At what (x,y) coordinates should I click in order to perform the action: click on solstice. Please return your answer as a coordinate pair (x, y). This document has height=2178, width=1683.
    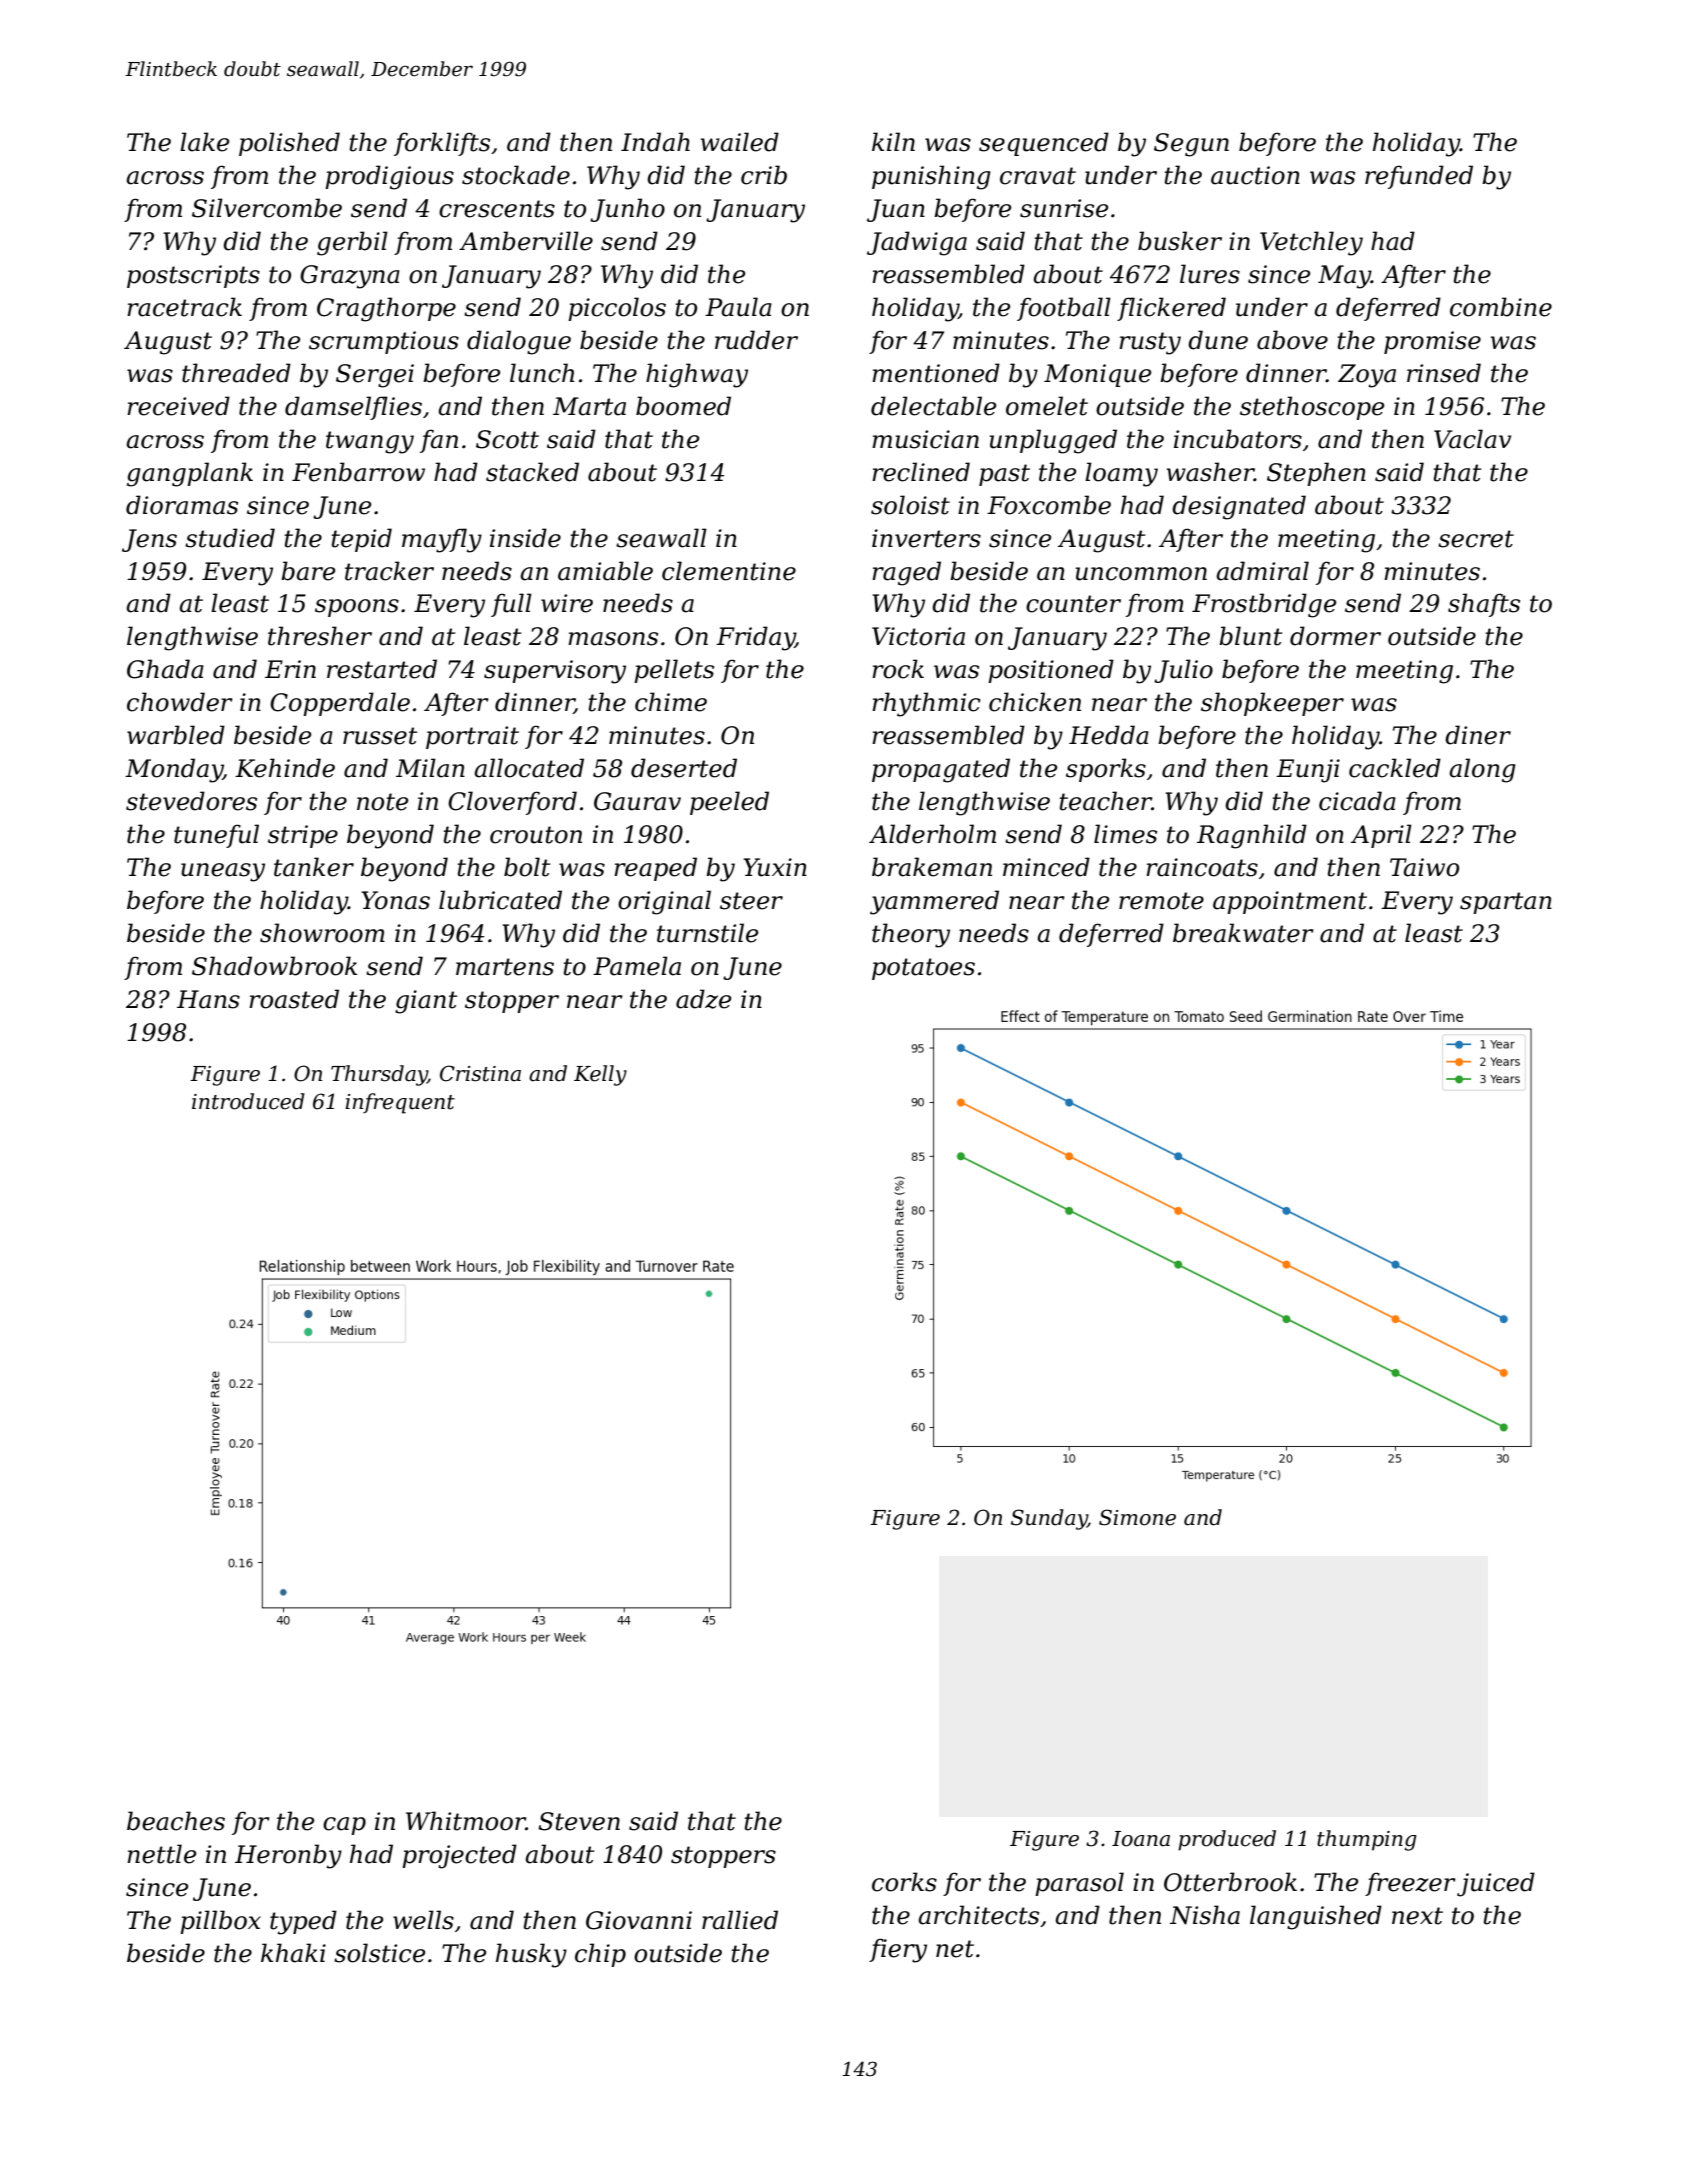
    Looking at the image, I should click on (379, 1953).
